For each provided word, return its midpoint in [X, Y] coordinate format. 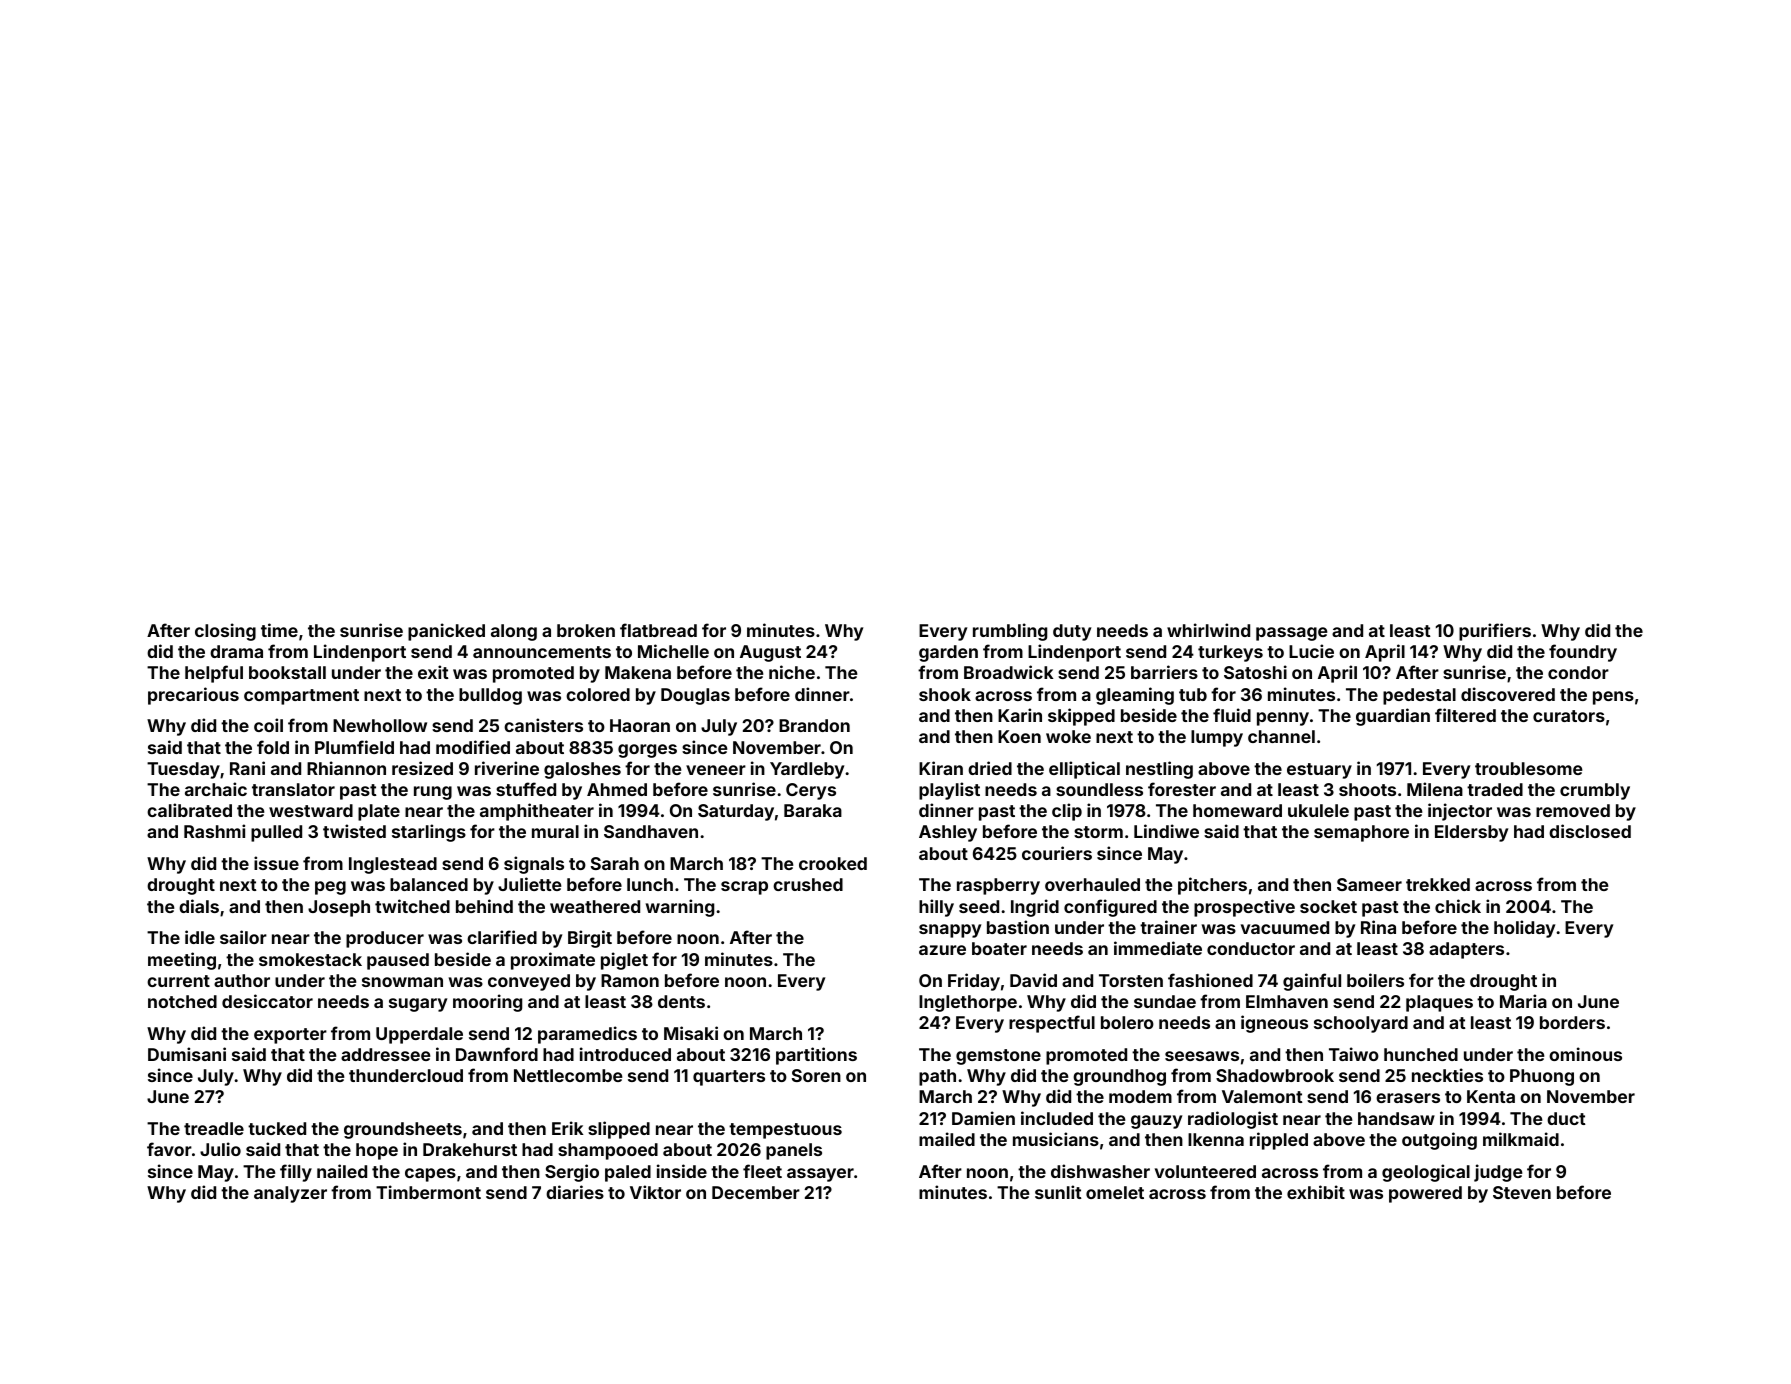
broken [586, 630]
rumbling [1010, 632]
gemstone [998, 1057]
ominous [1585, 1054]
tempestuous [785, 1131]
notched [182, 1001]
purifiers [1495, 632]
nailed [342, 1171]
